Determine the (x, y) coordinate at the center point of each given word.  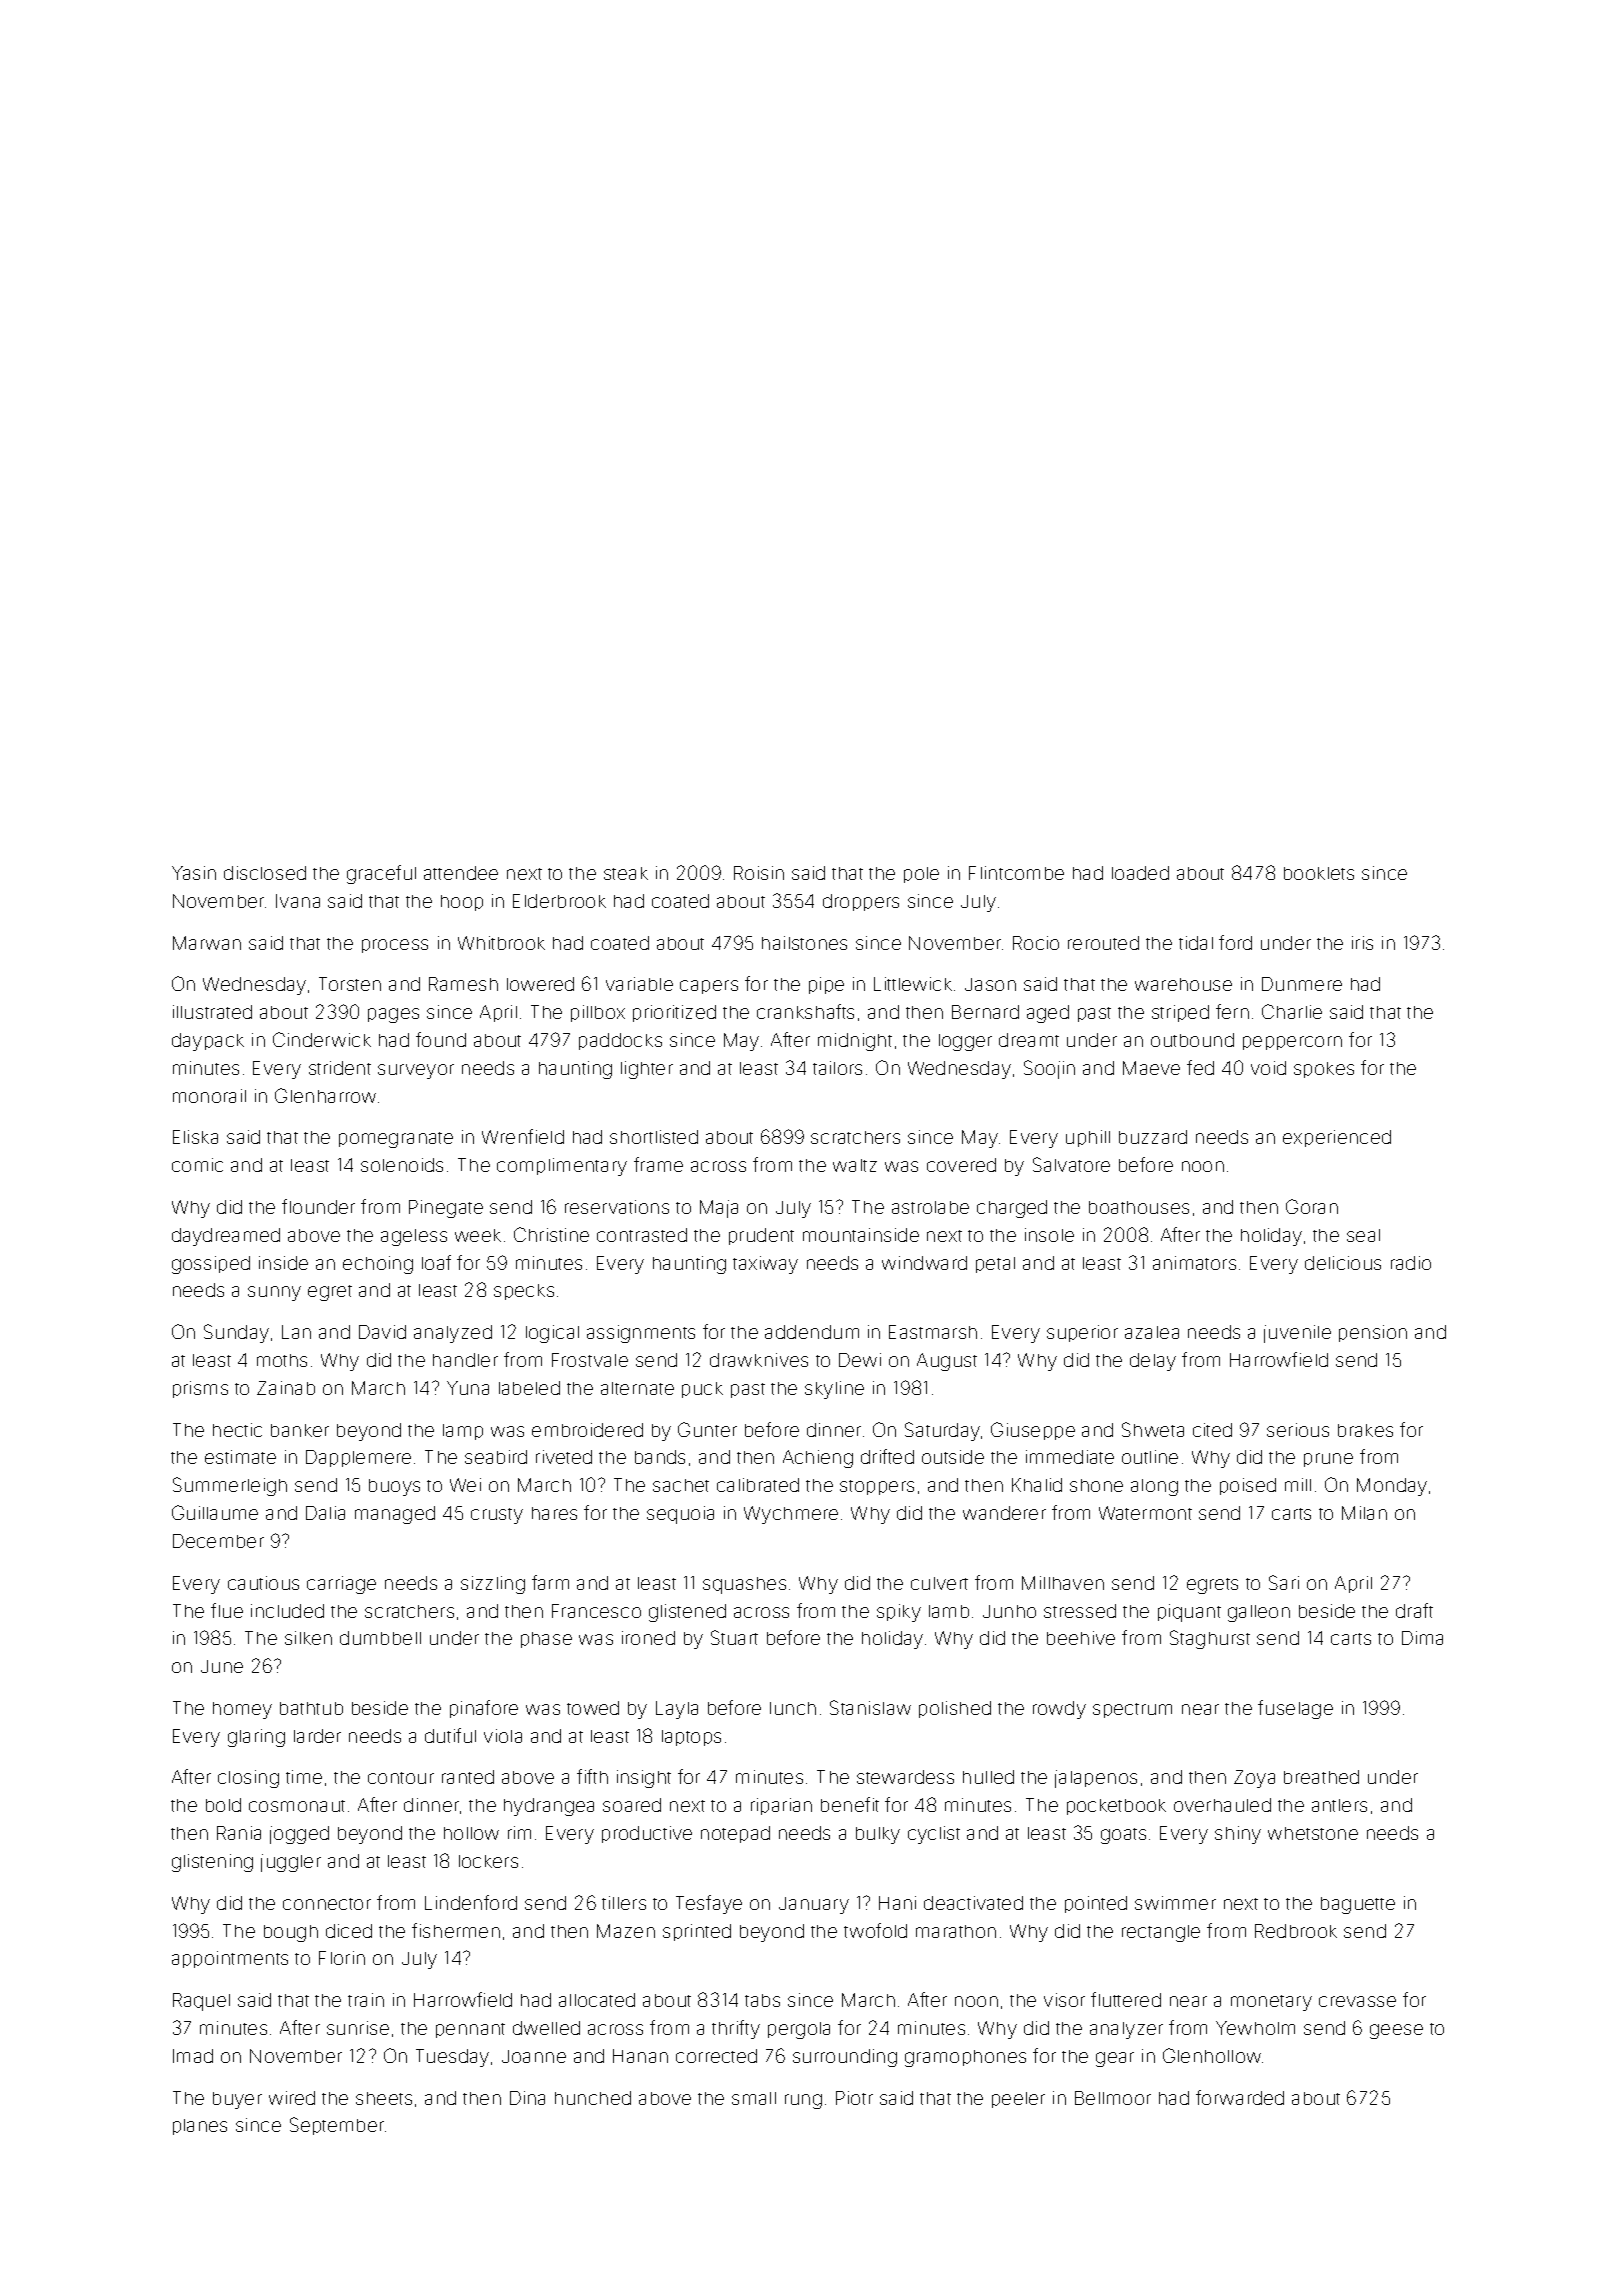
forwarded (1240, 2097)
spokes (1324, 1070)
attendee (461, 873)
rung (803, 2101)
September (337, 2126)
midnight (855, 1042)
